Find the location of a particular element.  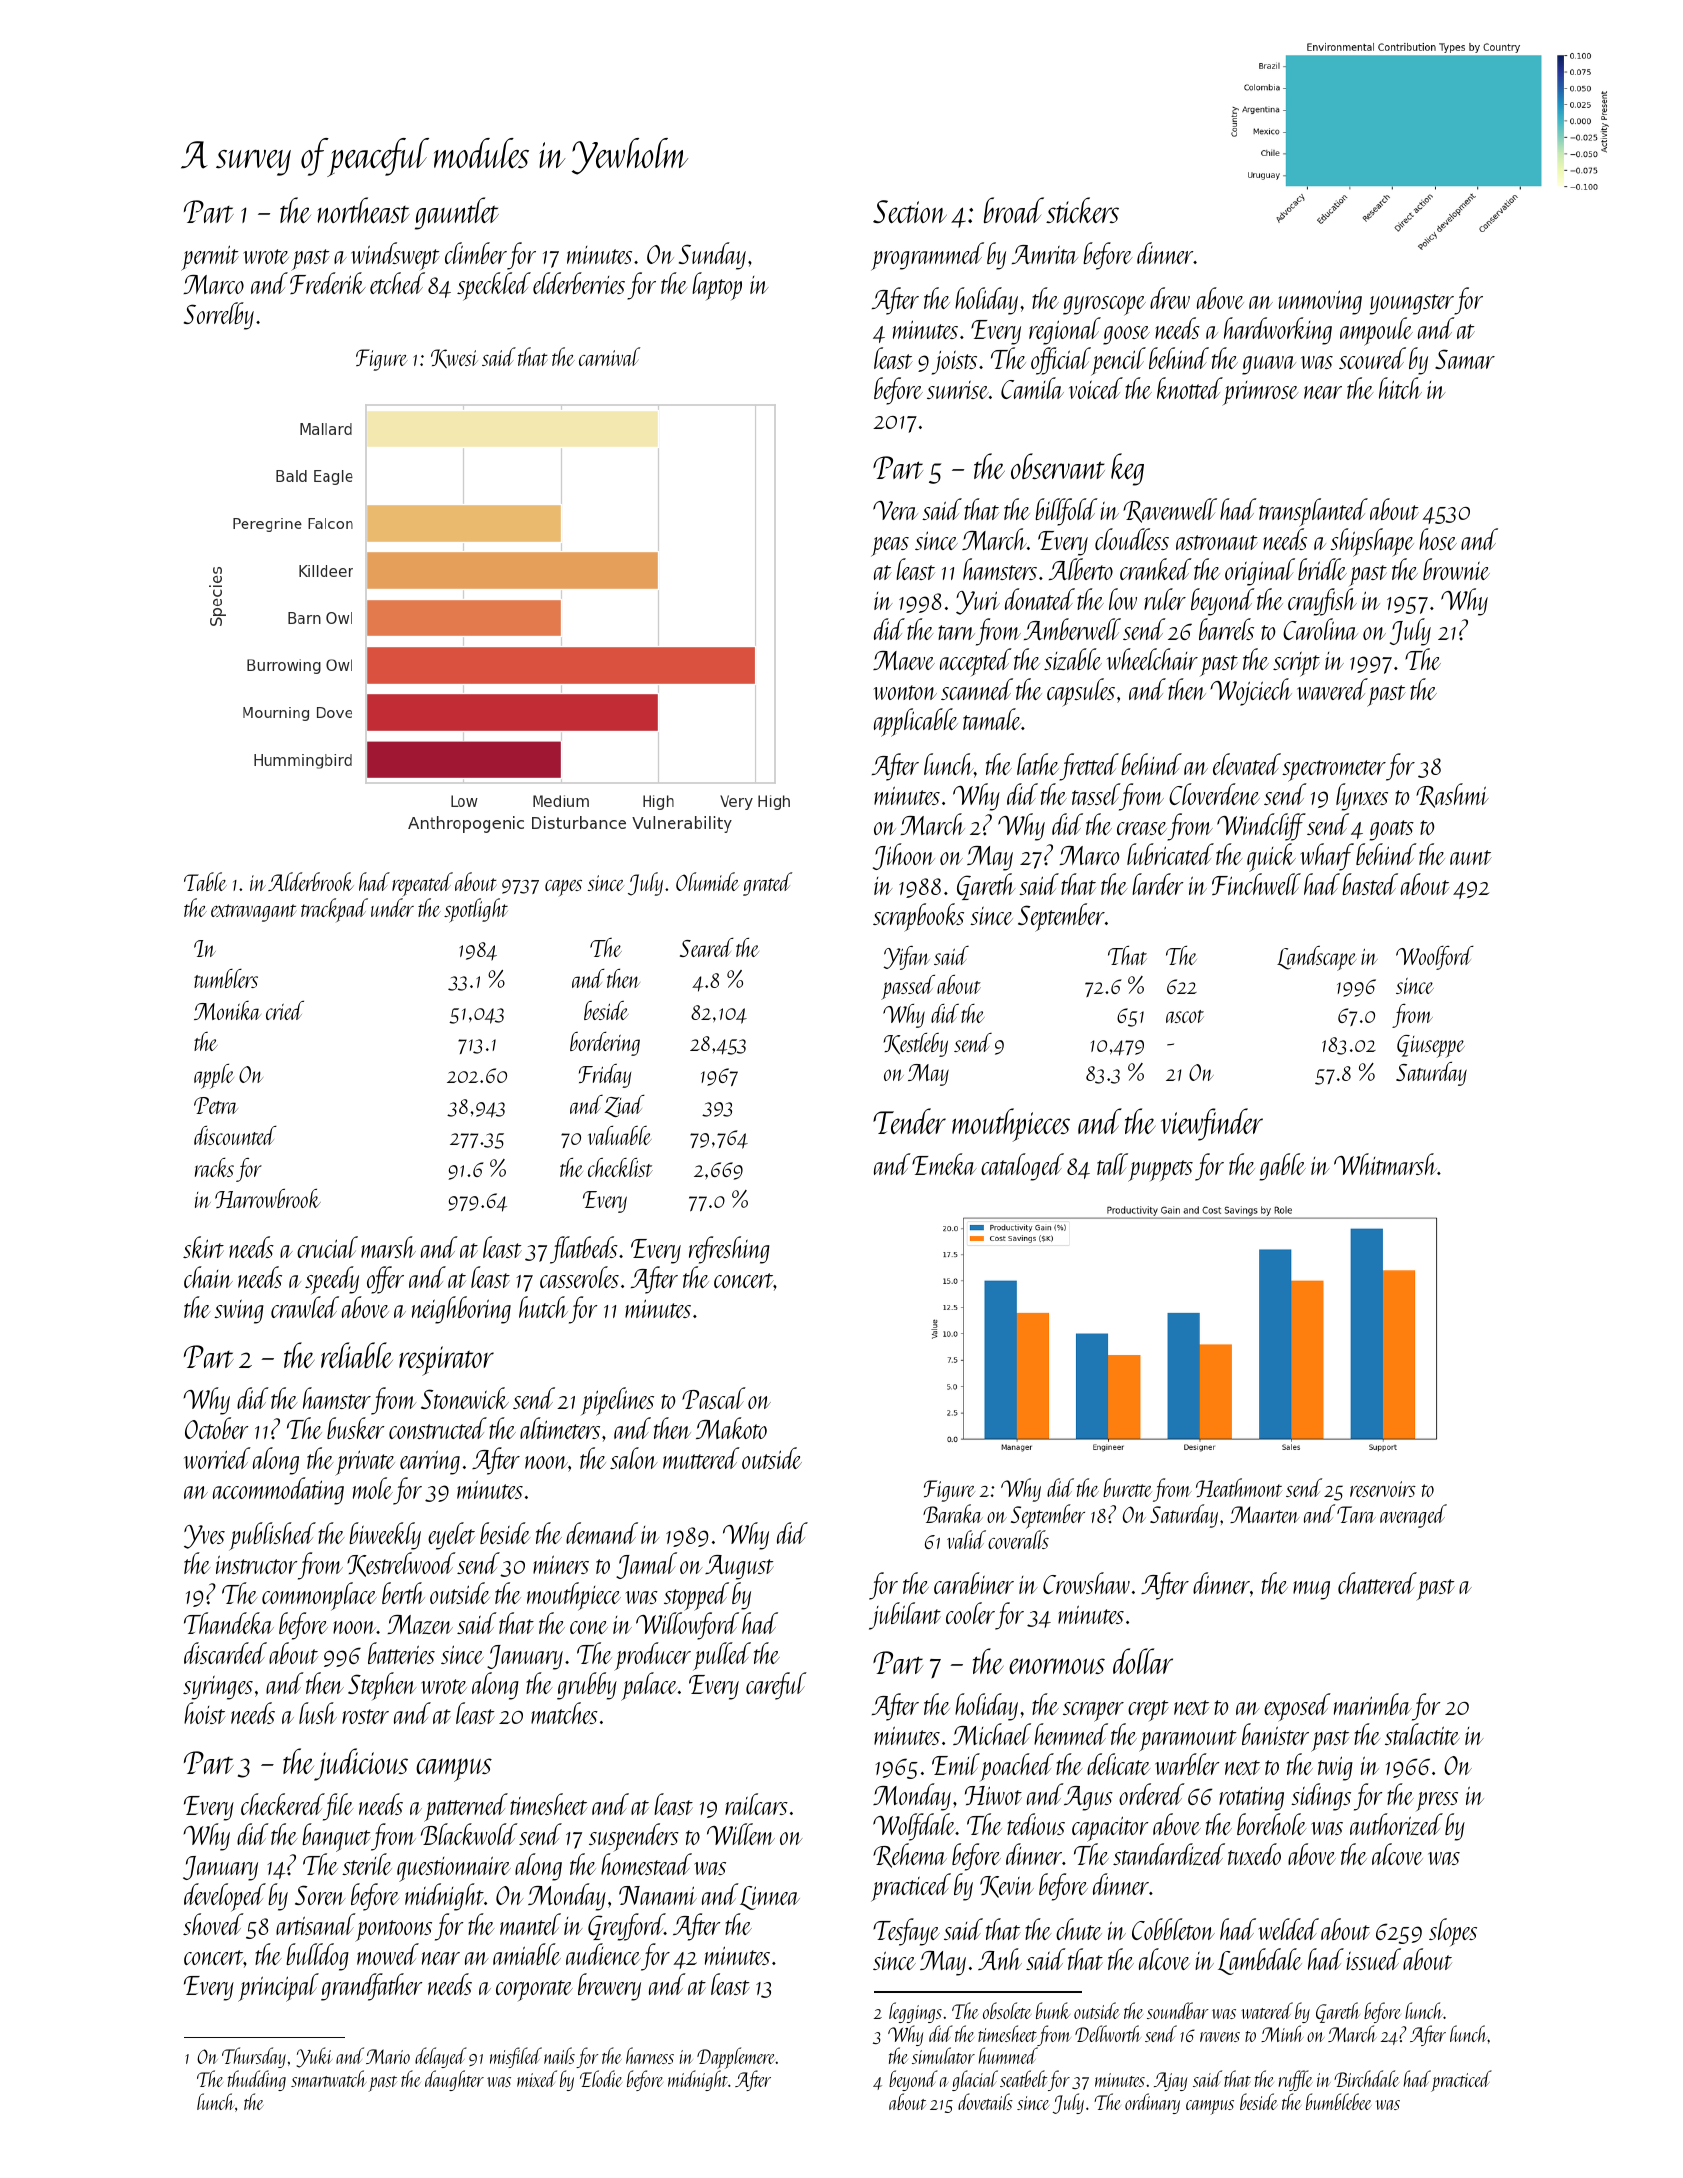

carnival is located at coordinates (609, 356).
